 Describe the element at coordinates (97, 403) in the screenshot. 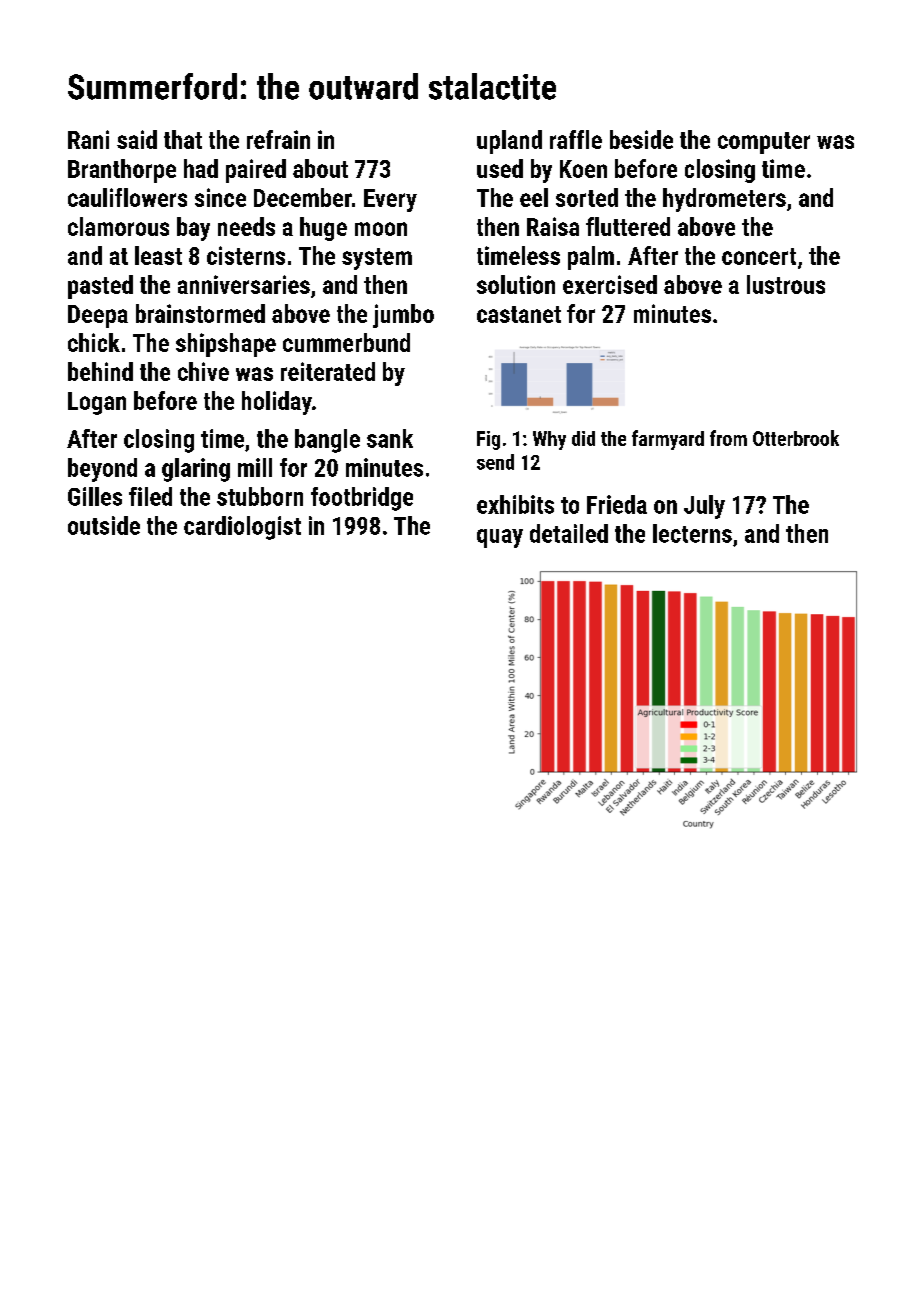

I see `Logan` at that location.
